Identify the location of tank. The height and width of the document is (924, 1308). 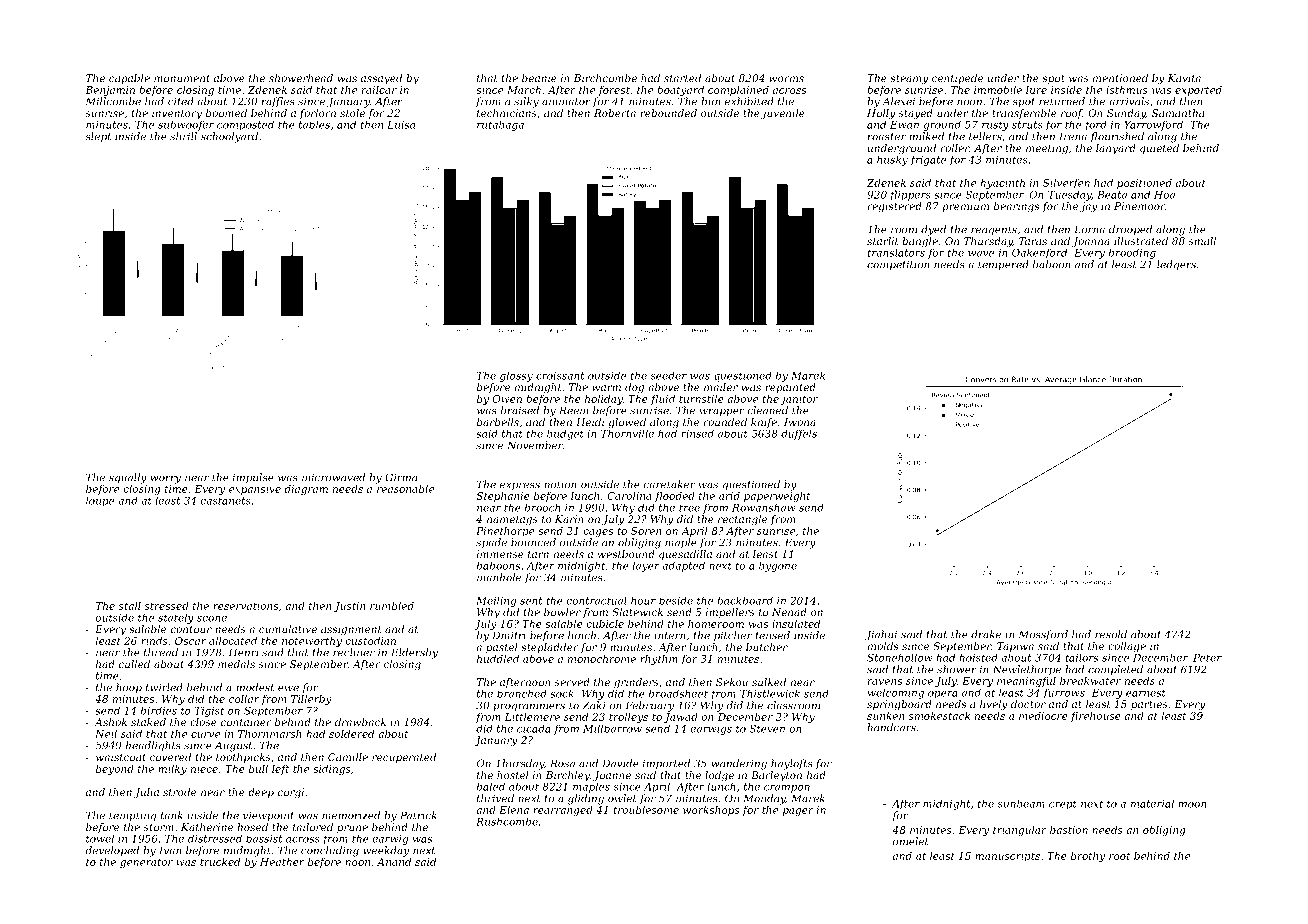
(172, 815).
